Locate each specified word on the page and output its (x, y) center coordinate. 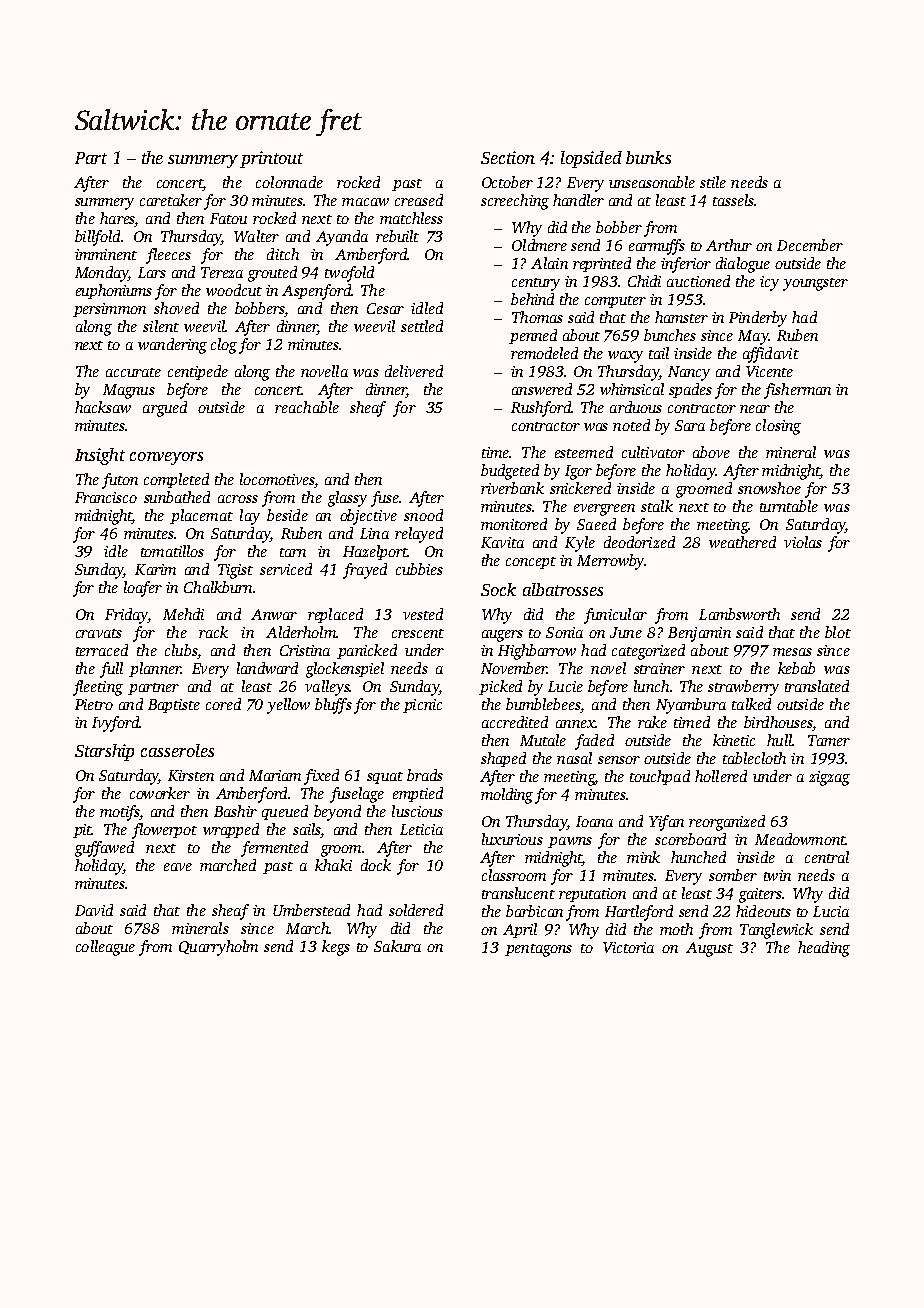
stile (713, 182)
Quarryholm (218, 948)
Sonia (564, 632)
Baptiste (174, 706)
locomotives (277, 479)
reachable (307, 407)
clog (224, 346)
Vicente (769, 371)
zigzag (829, 778)
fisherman (797, 391)
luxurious (512, 839)
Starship (104, 752)
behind (532, 299)
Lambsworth (739, 614)
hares (117, 219)
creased (419, 200)
